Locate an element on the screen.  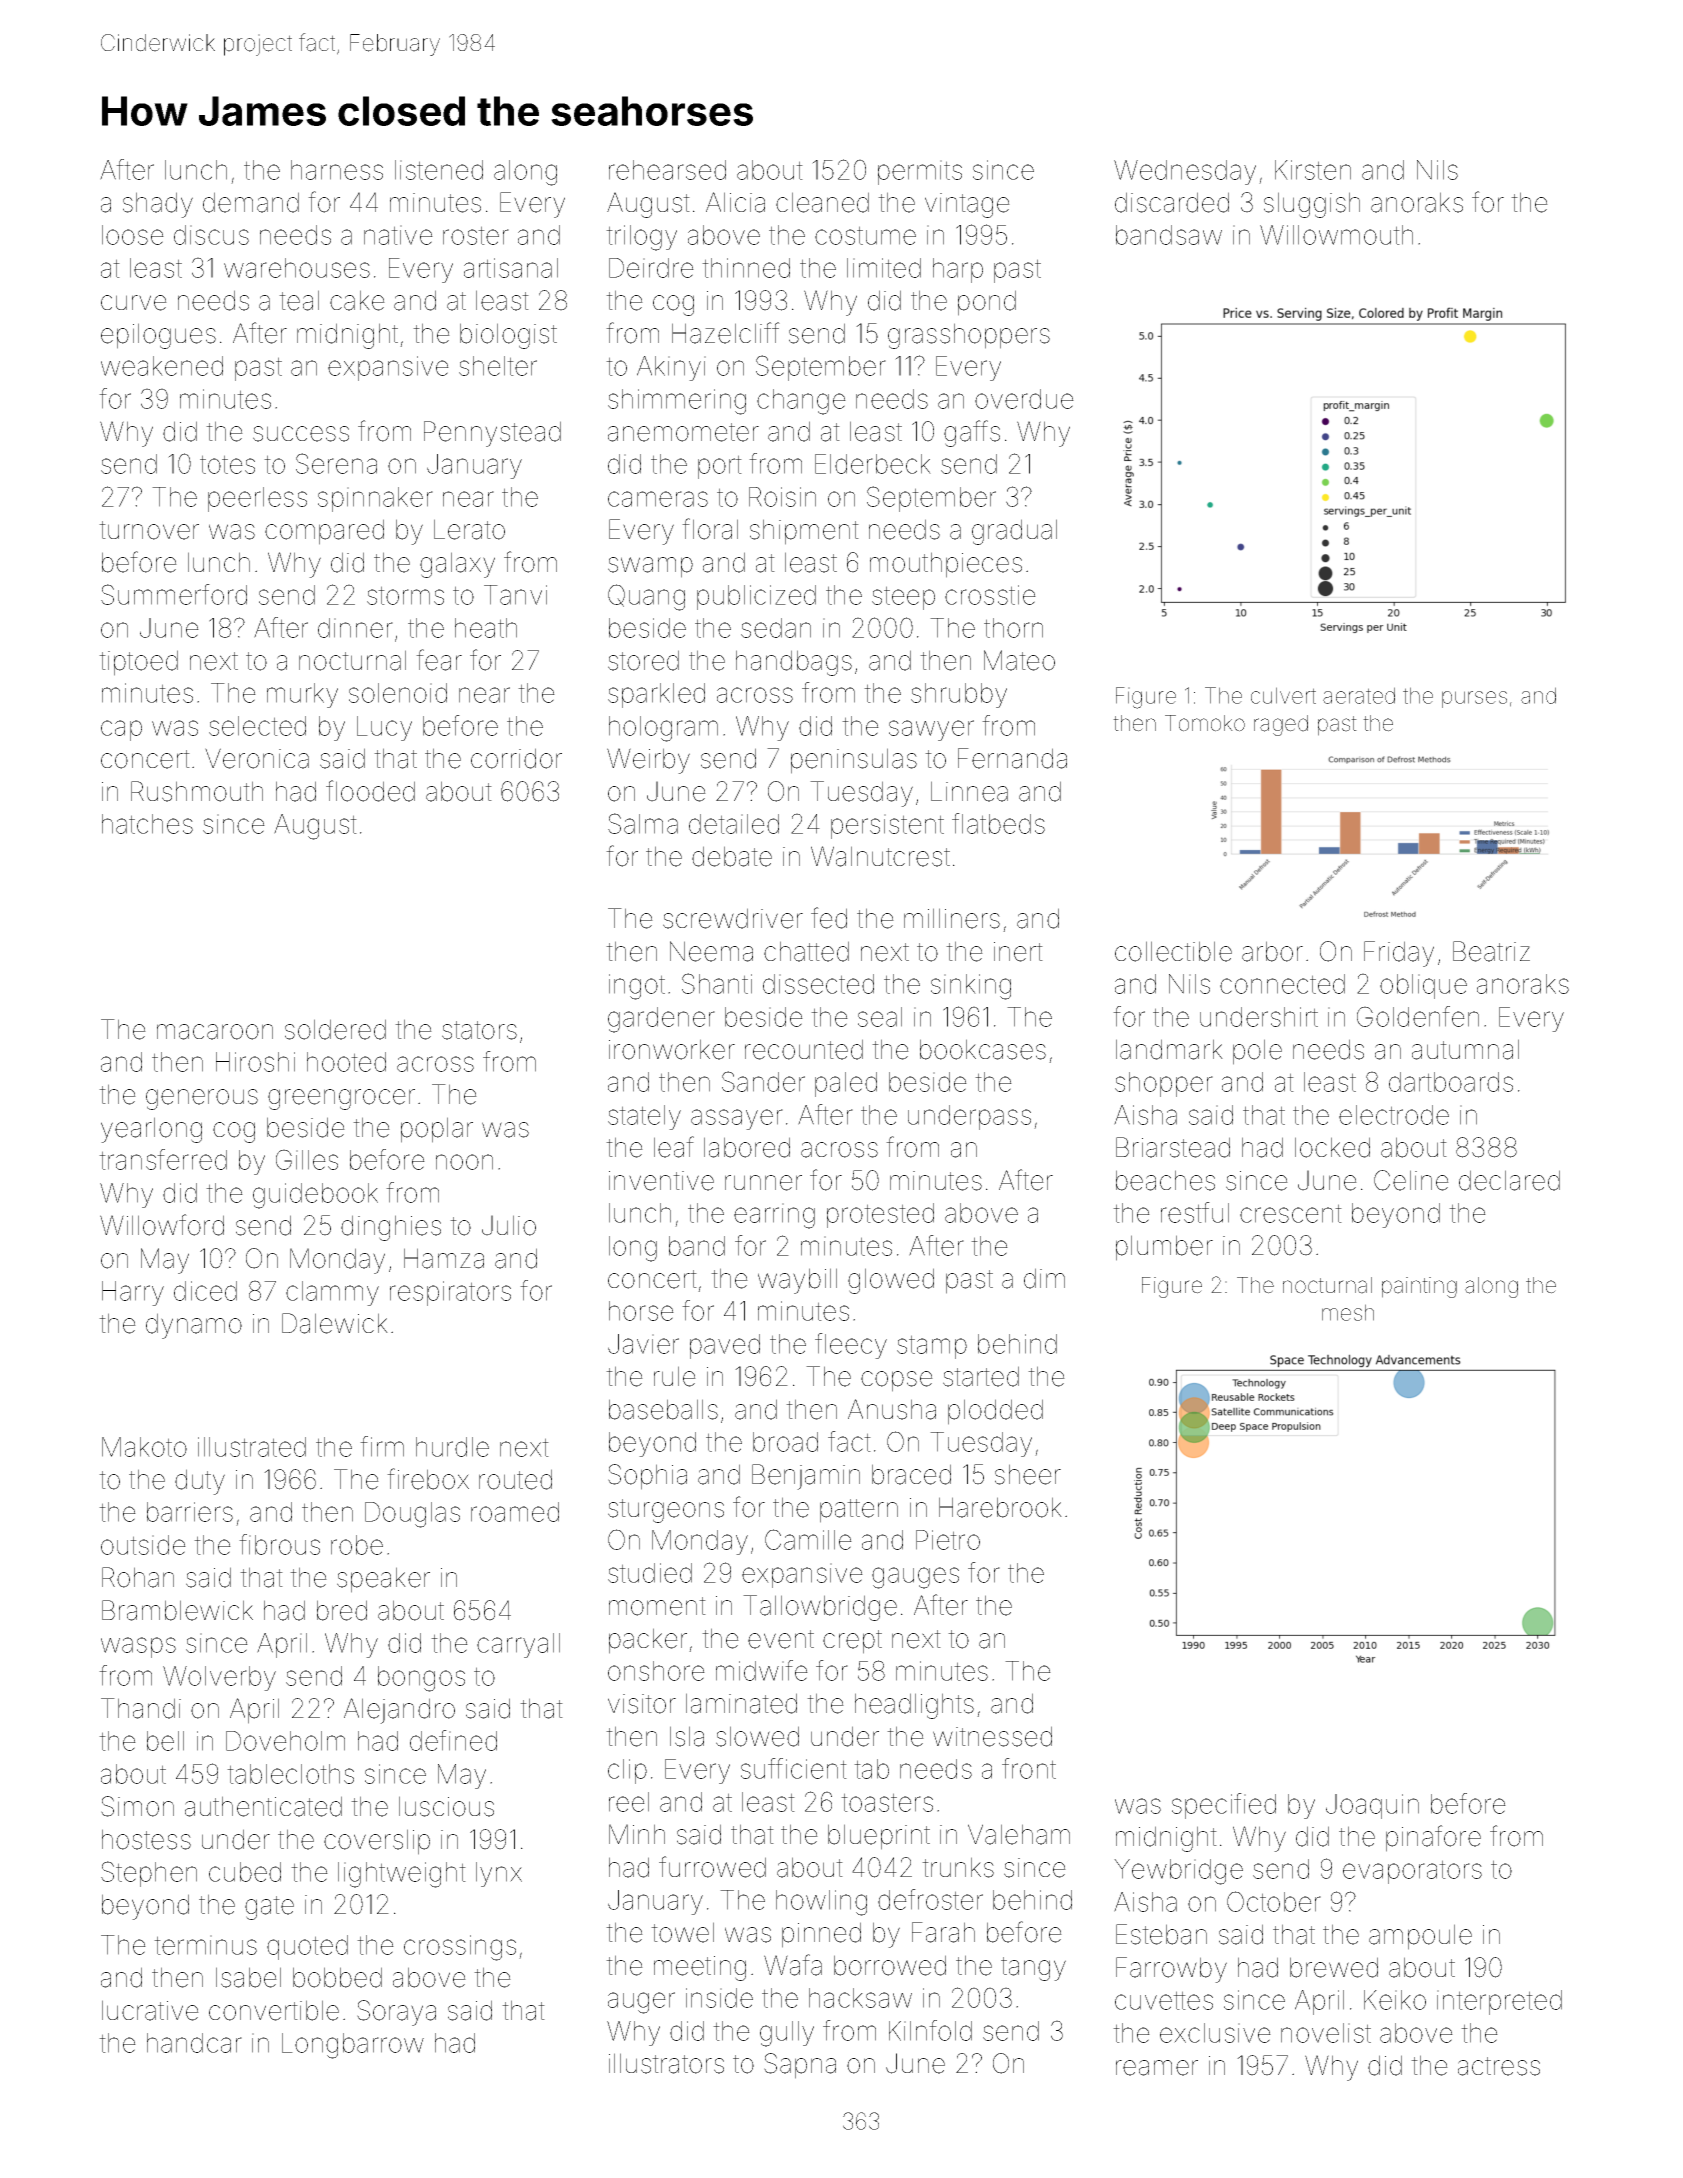
Soraya is located at coordinates (396, 2013).
